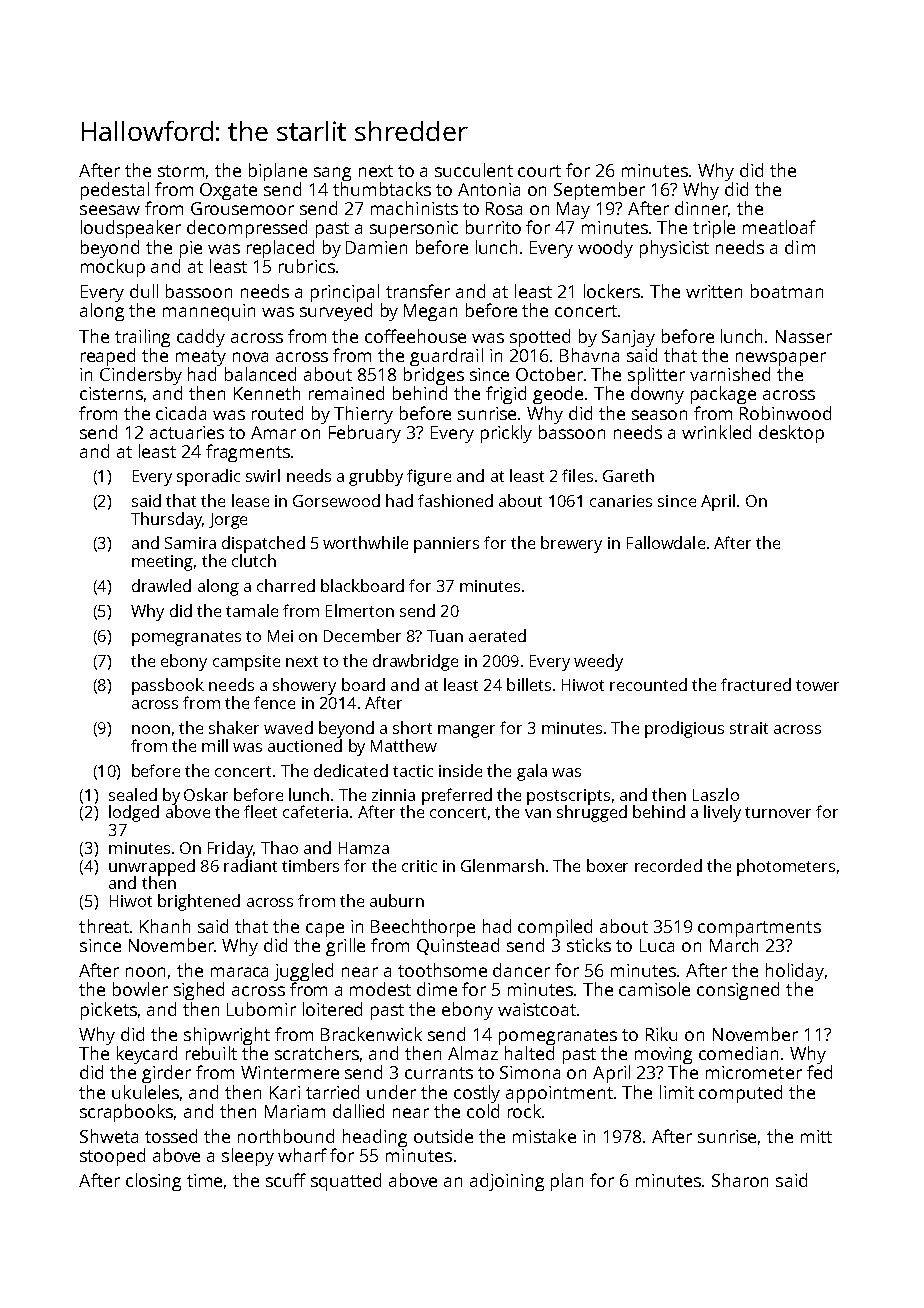 Image resolution: width=924 pixels, height=1308 pixels. Describe the element at coordinates (199, 991) in the screenshot. I see `sighed` at that location.
